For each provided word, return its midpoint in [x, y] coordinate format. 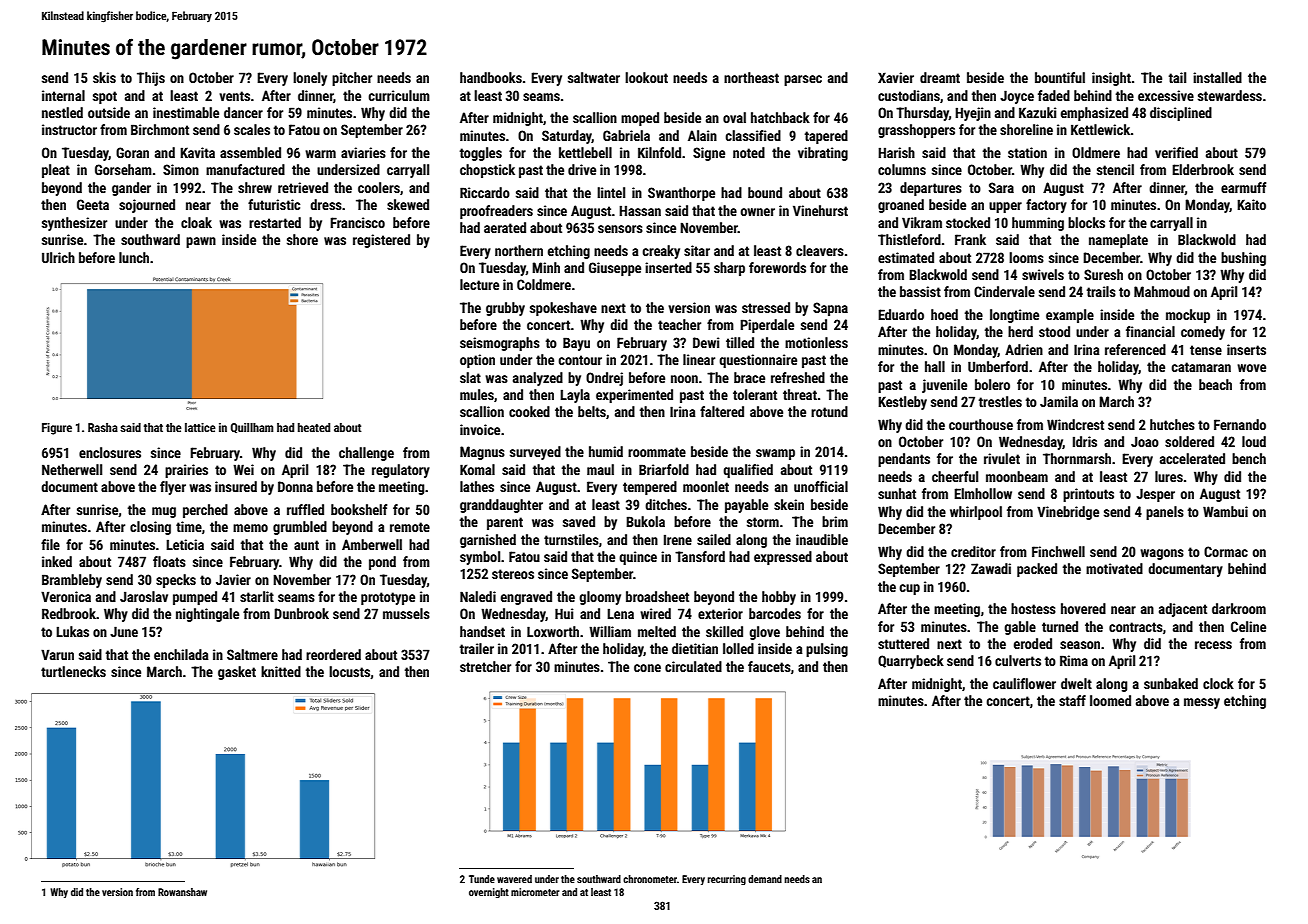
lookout [646, 77]
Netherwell [72, 469]
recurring [727, 880]
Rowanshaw [182, 892]
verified [1176, 152]
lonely [310, 79]
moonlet [706, 486]
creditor [973, 551]
